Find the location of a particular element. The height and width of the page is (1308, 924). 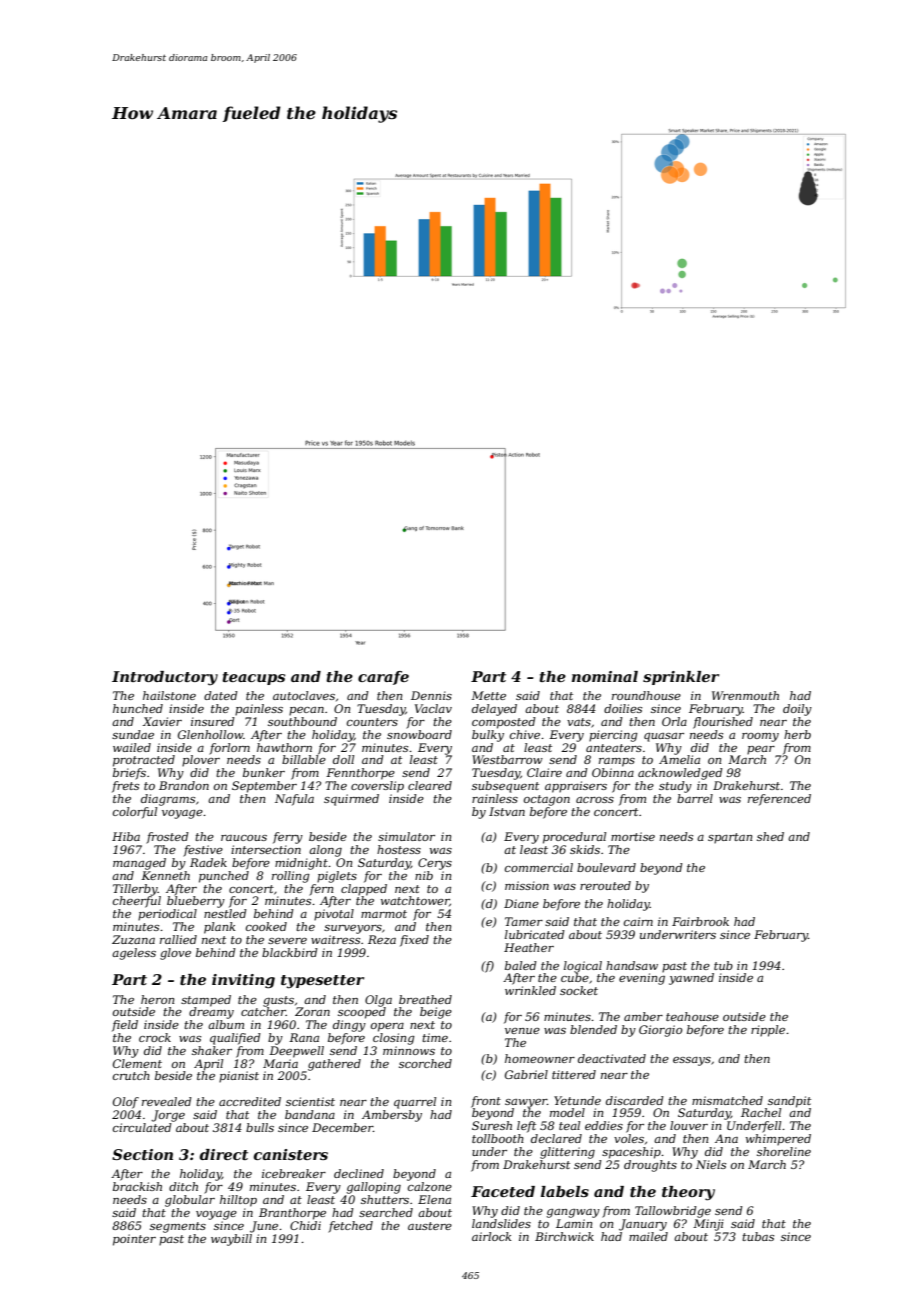

gathered is located at coordinates (334, 1065).
